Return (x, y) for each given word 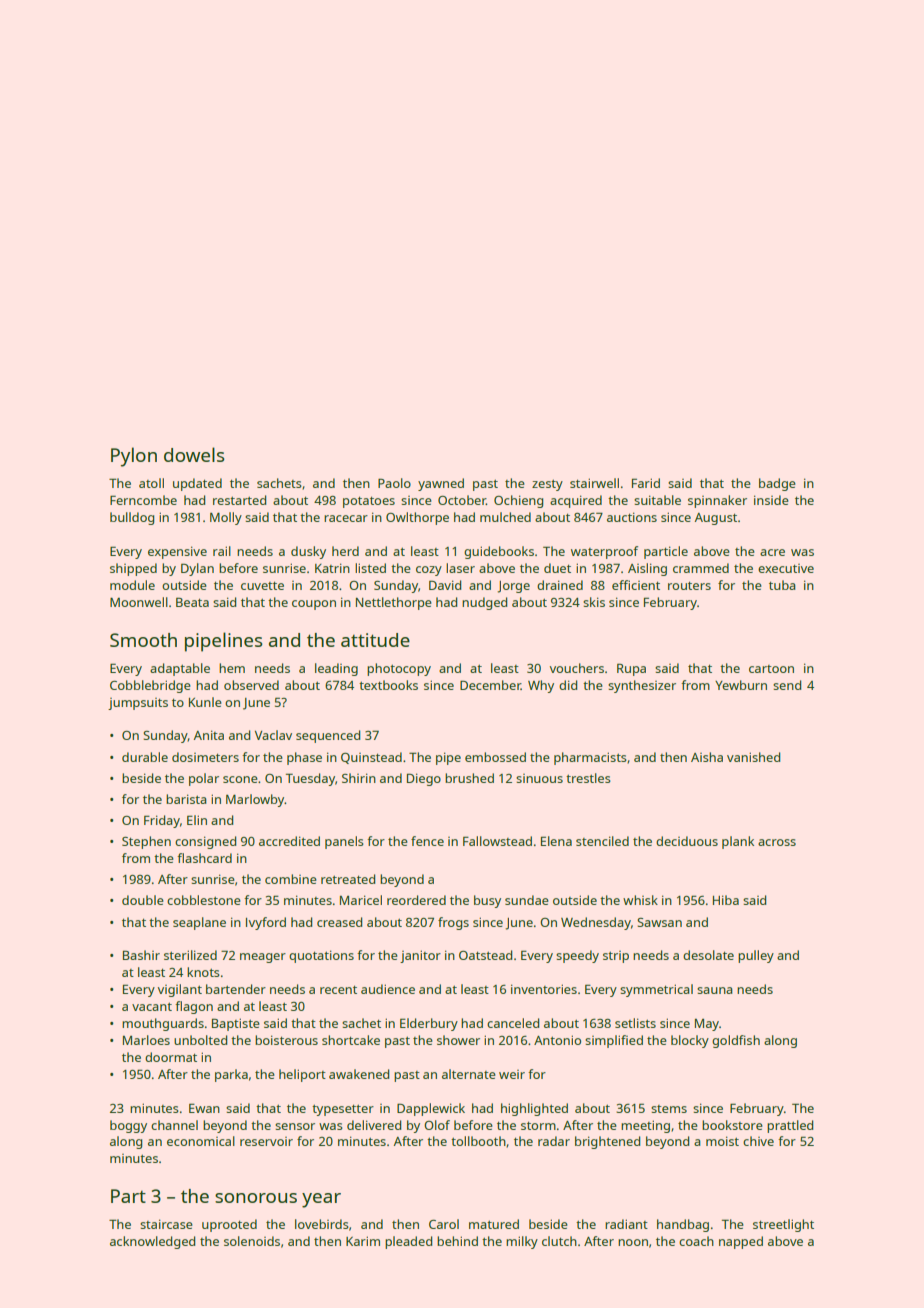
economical (201, 1141)
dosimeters (205, 757)
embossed (495, 757)
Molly (226, 518)
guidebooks (499, 552)
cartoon (771, 669)
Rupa (631, 669)
